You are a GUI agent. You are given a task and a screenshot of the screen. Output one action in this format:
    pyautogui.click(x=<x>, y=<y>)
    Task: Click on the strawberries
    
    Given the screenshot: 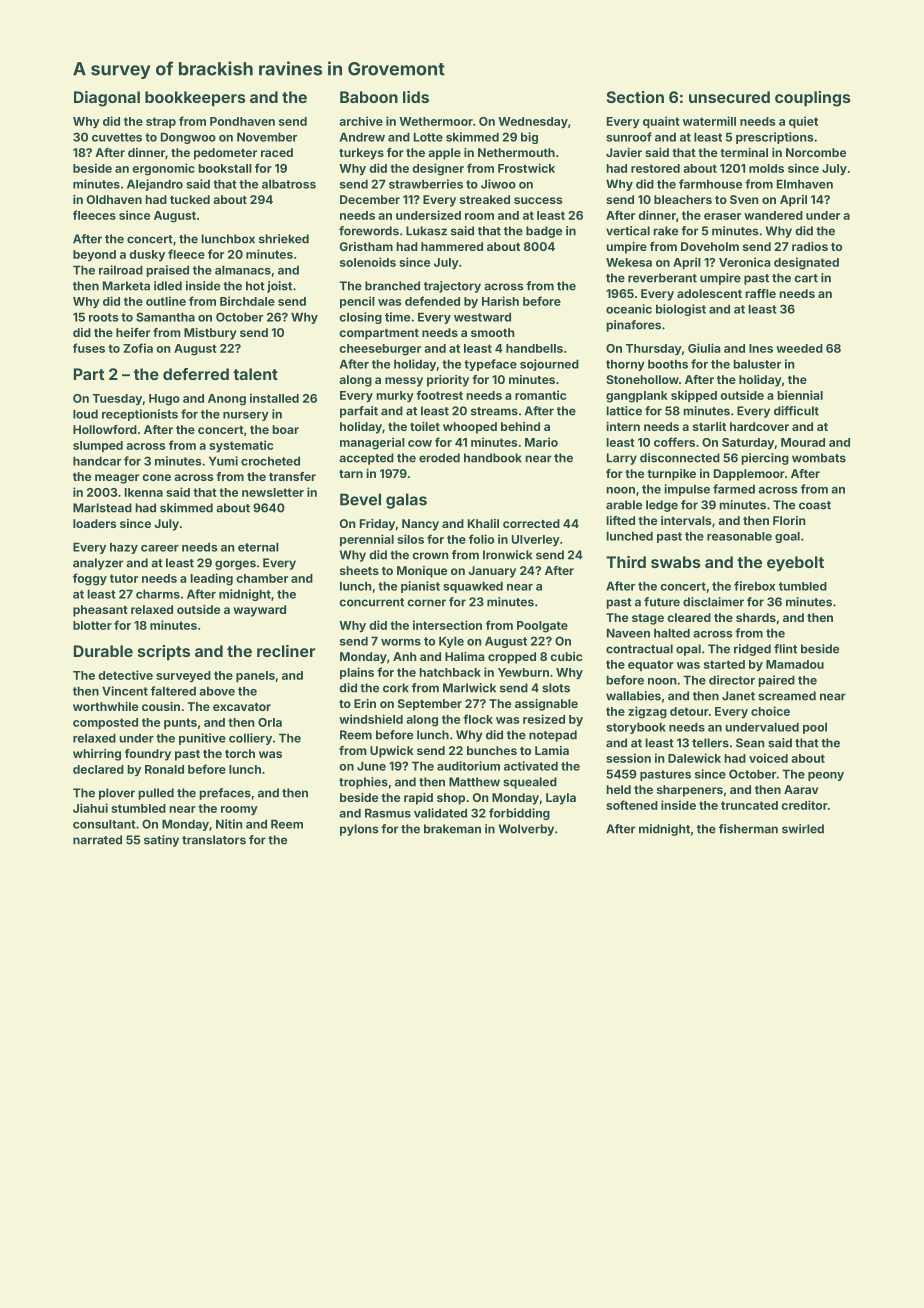 What is the action you would take?
    pyautogui.click(x=426, y=184)
